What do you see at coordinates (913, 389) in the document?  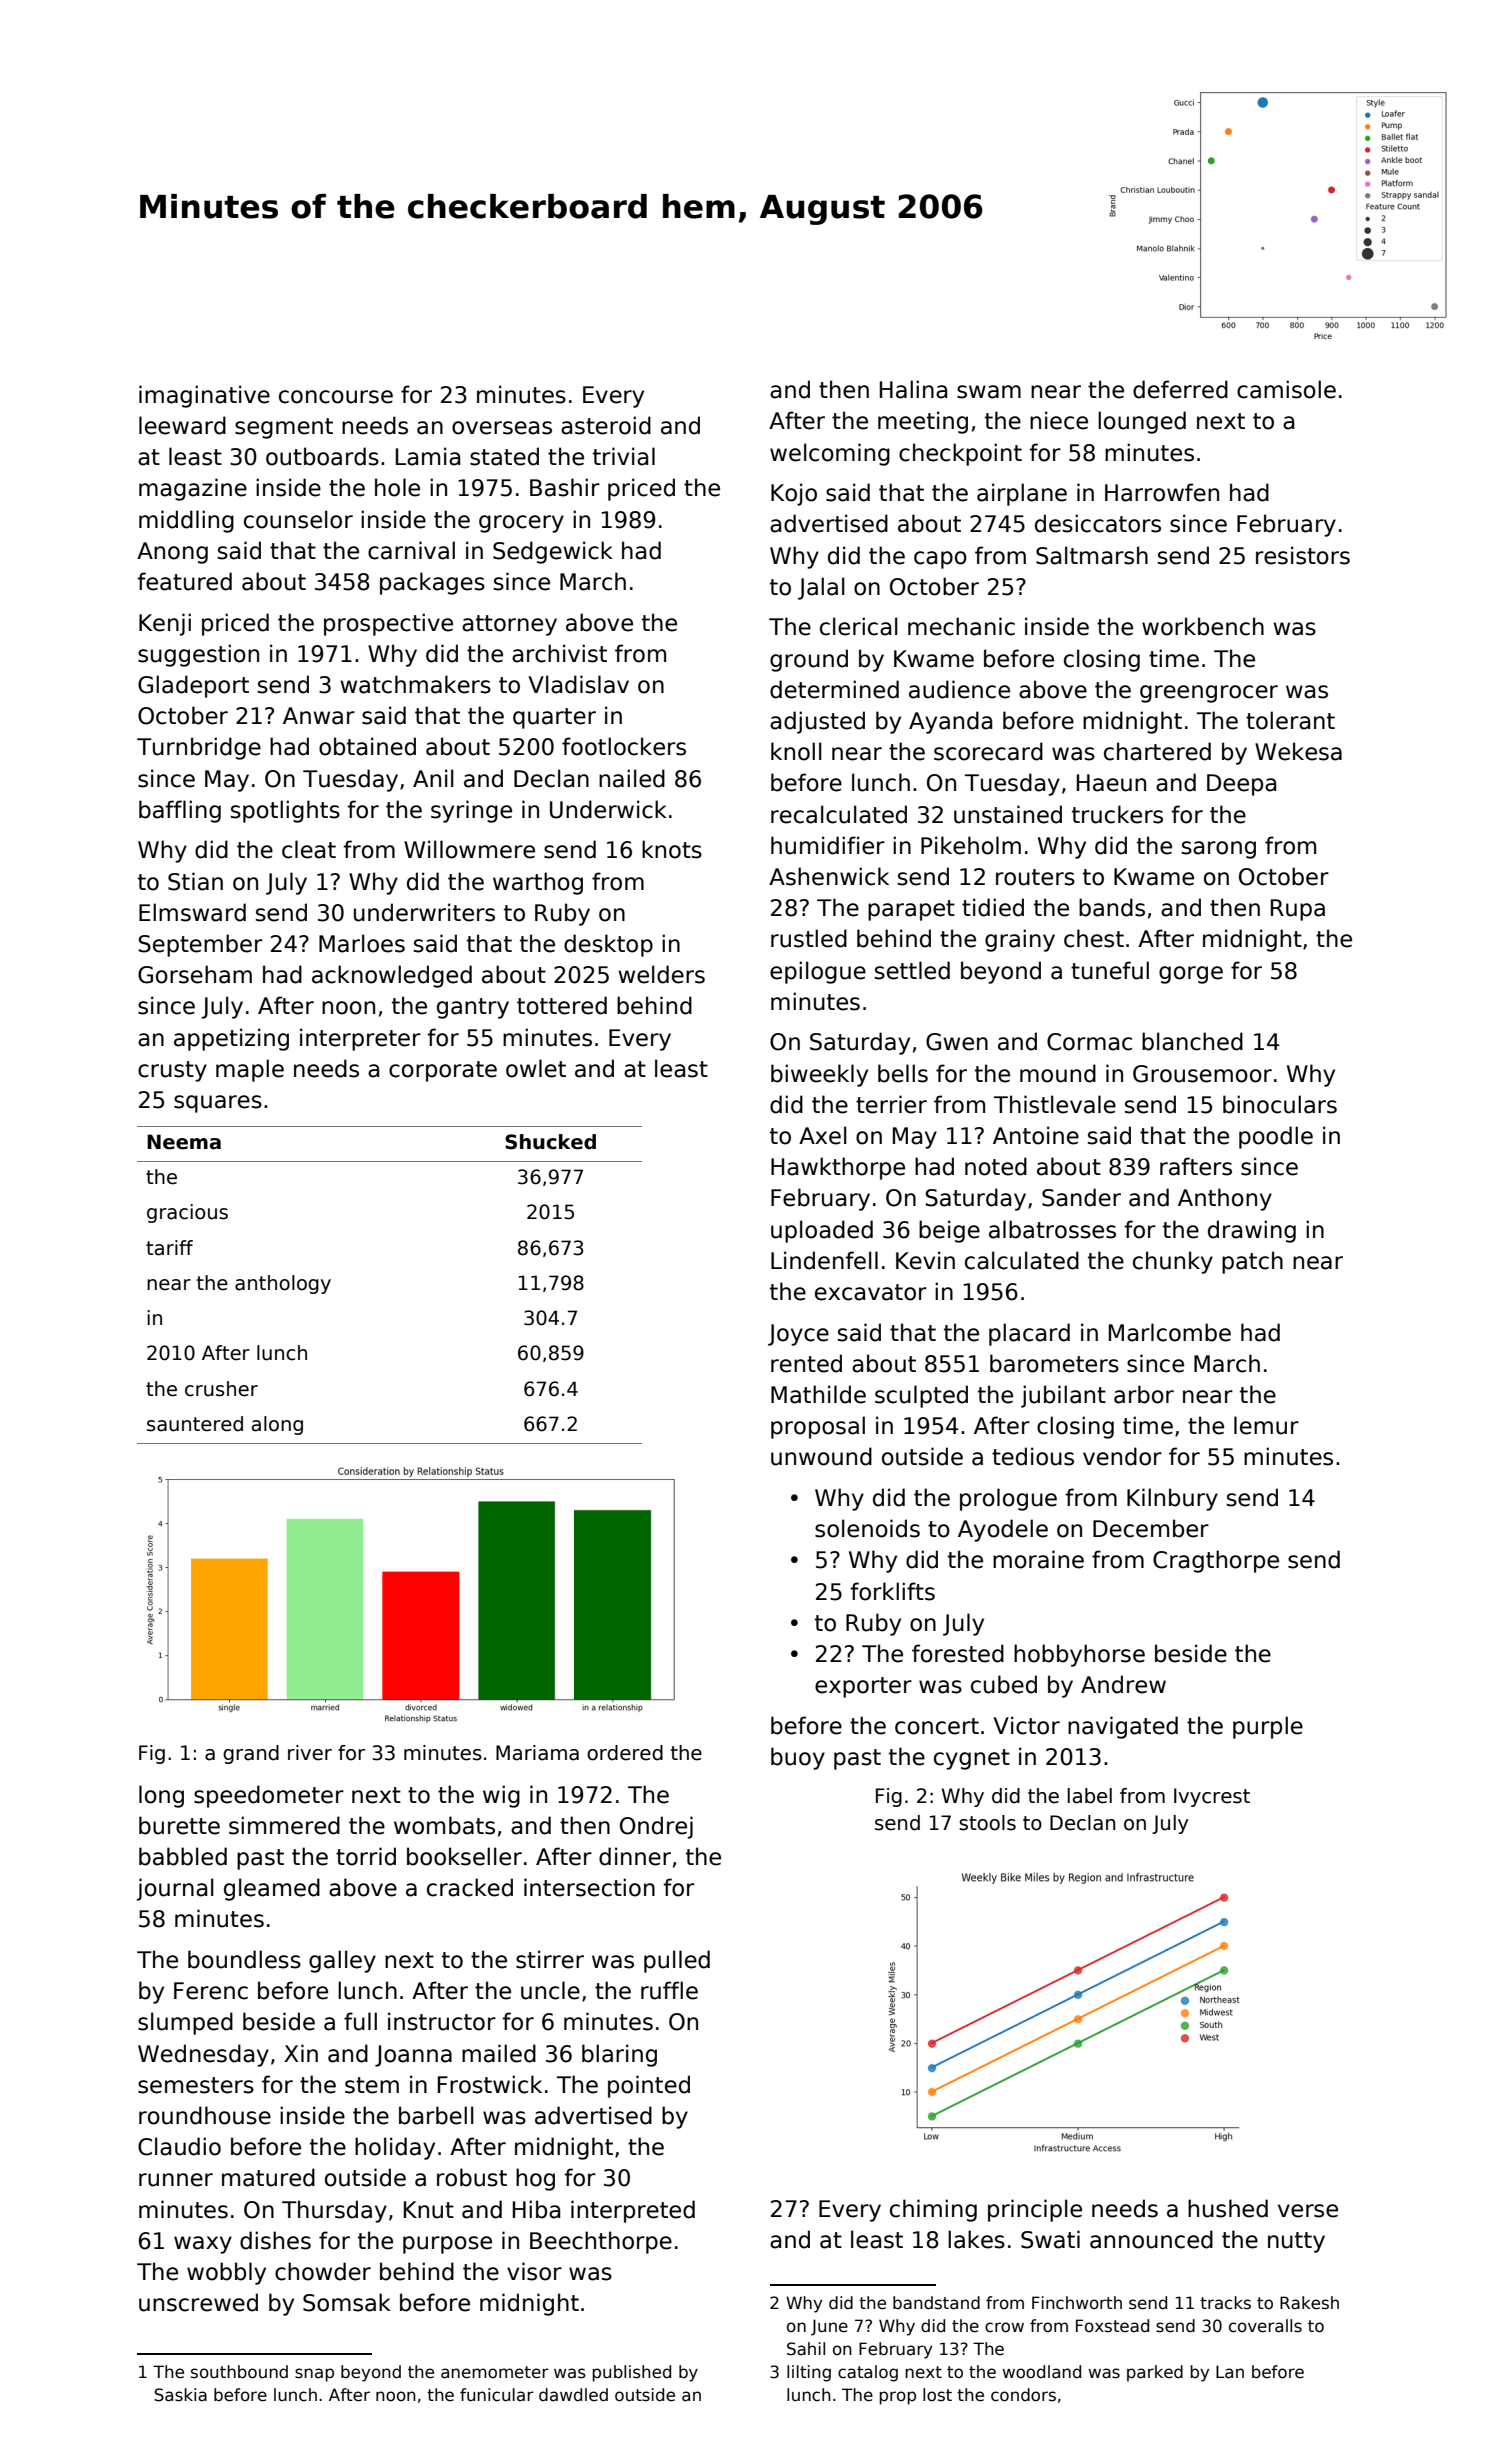 I see `Halina` at bounding box center [913, 389].
